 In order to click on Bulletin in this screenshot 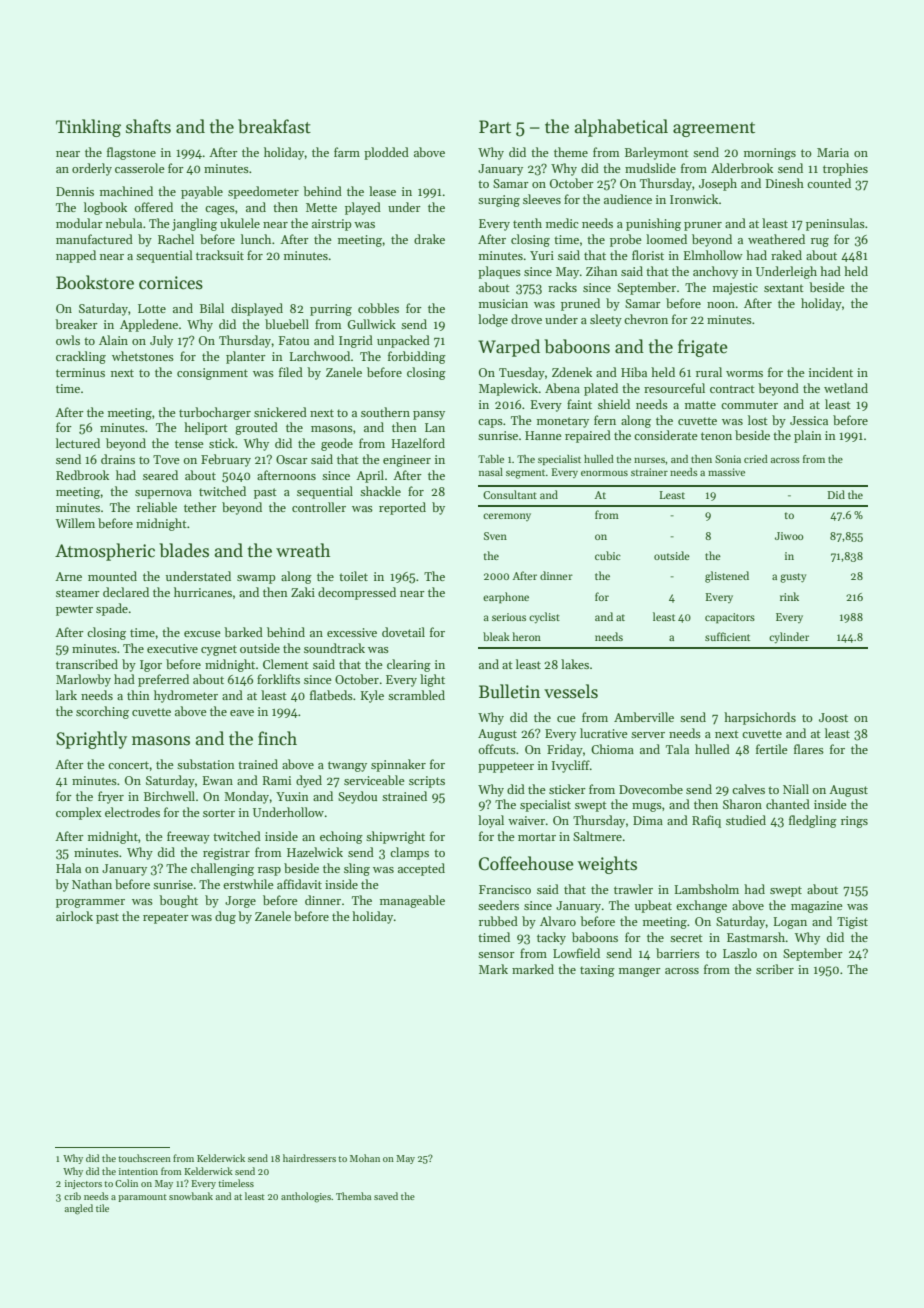, I will do `click(509, 691)`.
